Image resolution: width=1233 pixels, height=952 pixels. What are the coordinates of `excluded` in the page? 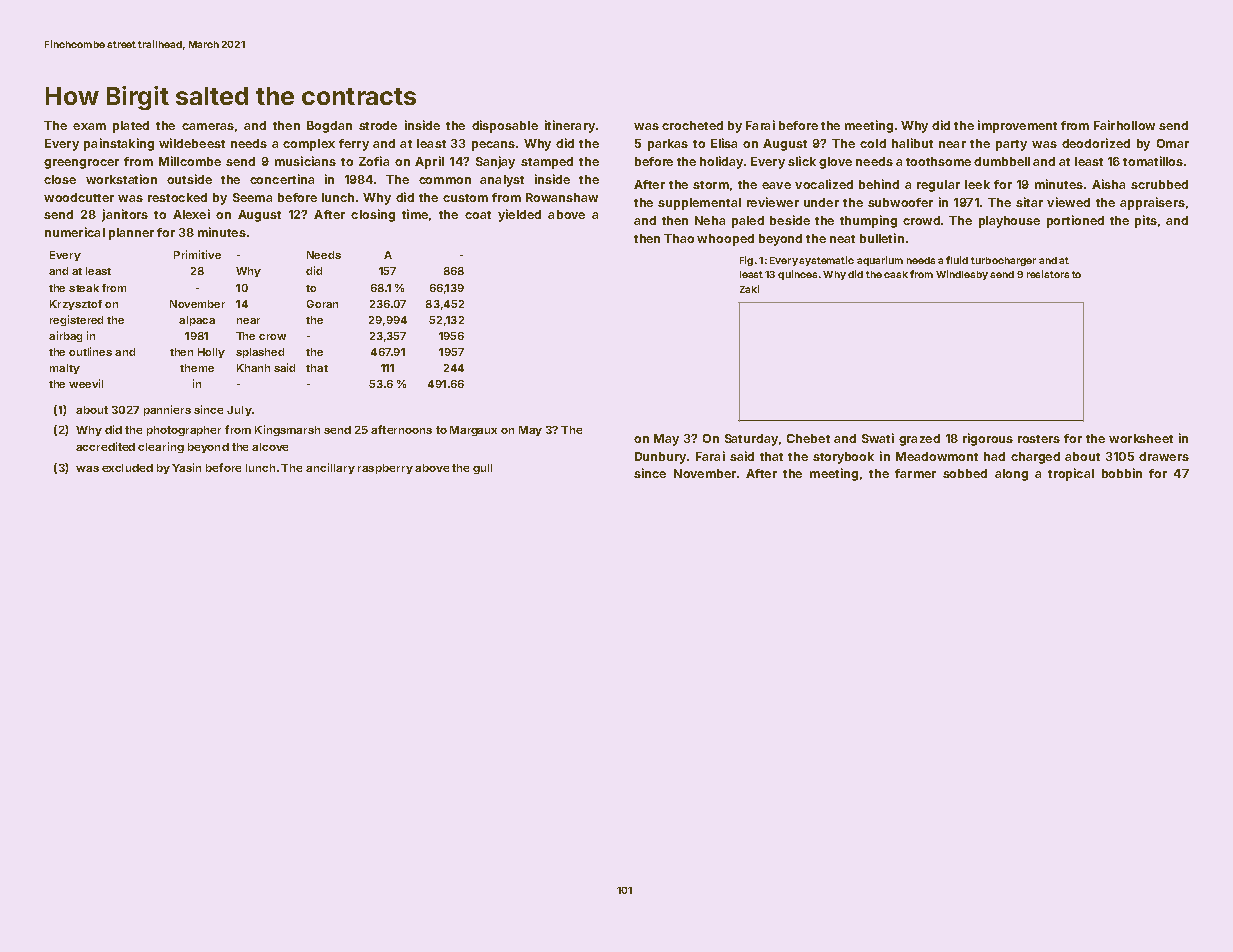 It's located at (127, 468).
